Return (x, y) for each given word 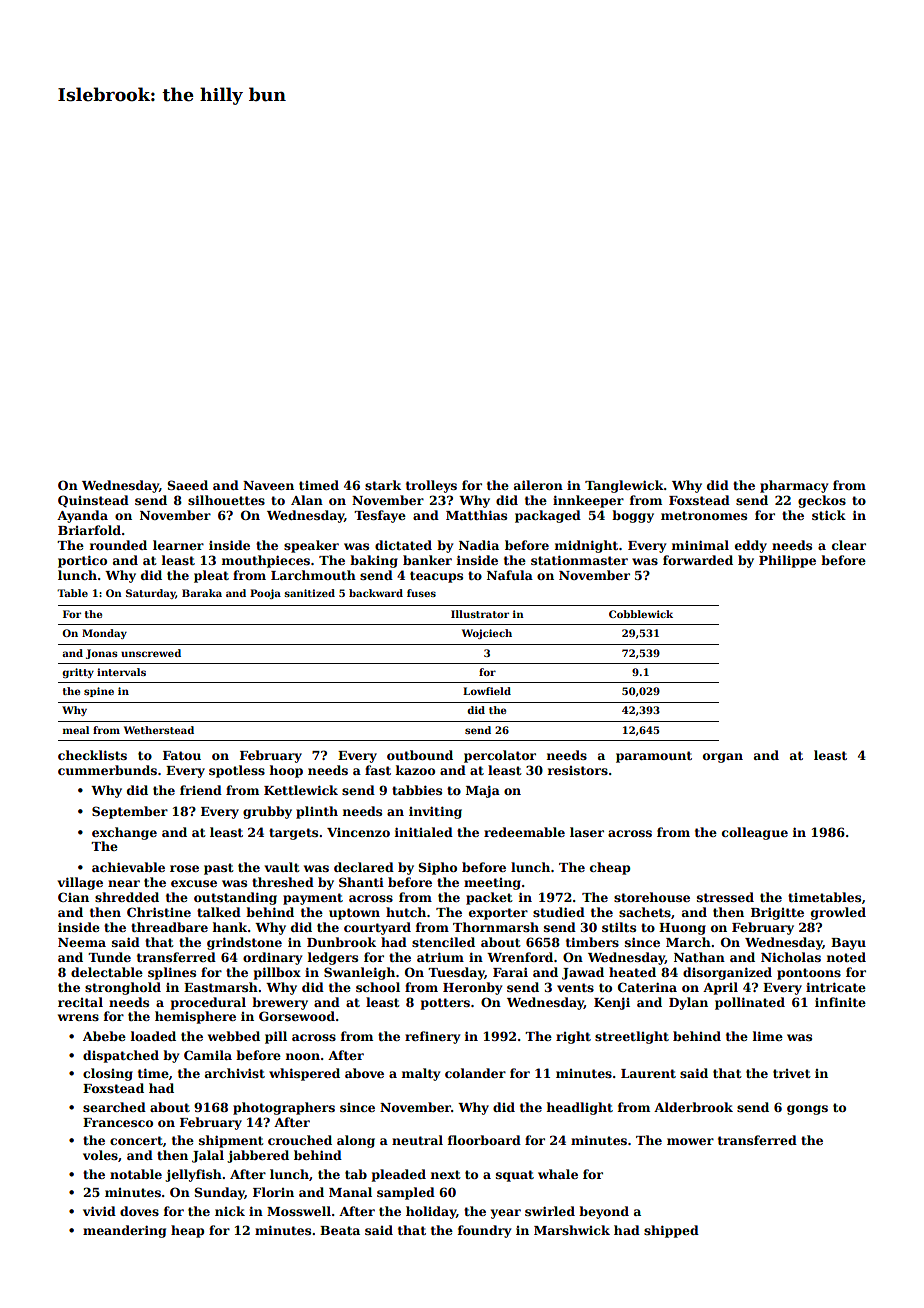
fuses (421, 593)
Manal (350, 1192)
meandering (124, 1231)
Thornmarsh (496, 927)
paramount (654, 757)
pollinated (750, 1003)
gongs (807, 1110)
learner (178, 545)
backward (376, 593)
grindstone (244, 943)
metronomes (704, 515)
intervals (121, 672)
